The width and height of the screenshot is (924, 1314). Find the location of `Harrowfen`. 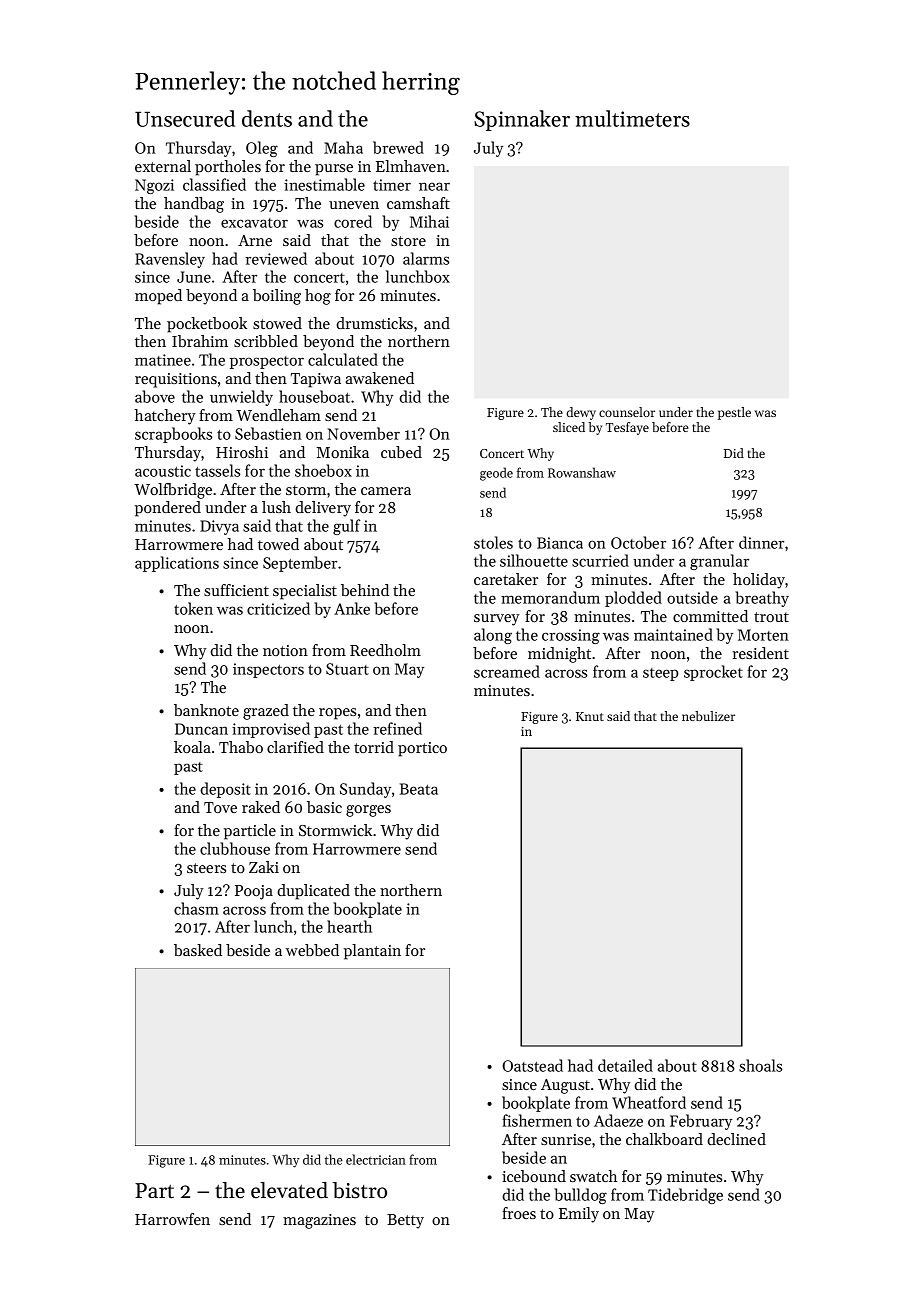

Harrowfen is located at coordinates (172, 1219).
